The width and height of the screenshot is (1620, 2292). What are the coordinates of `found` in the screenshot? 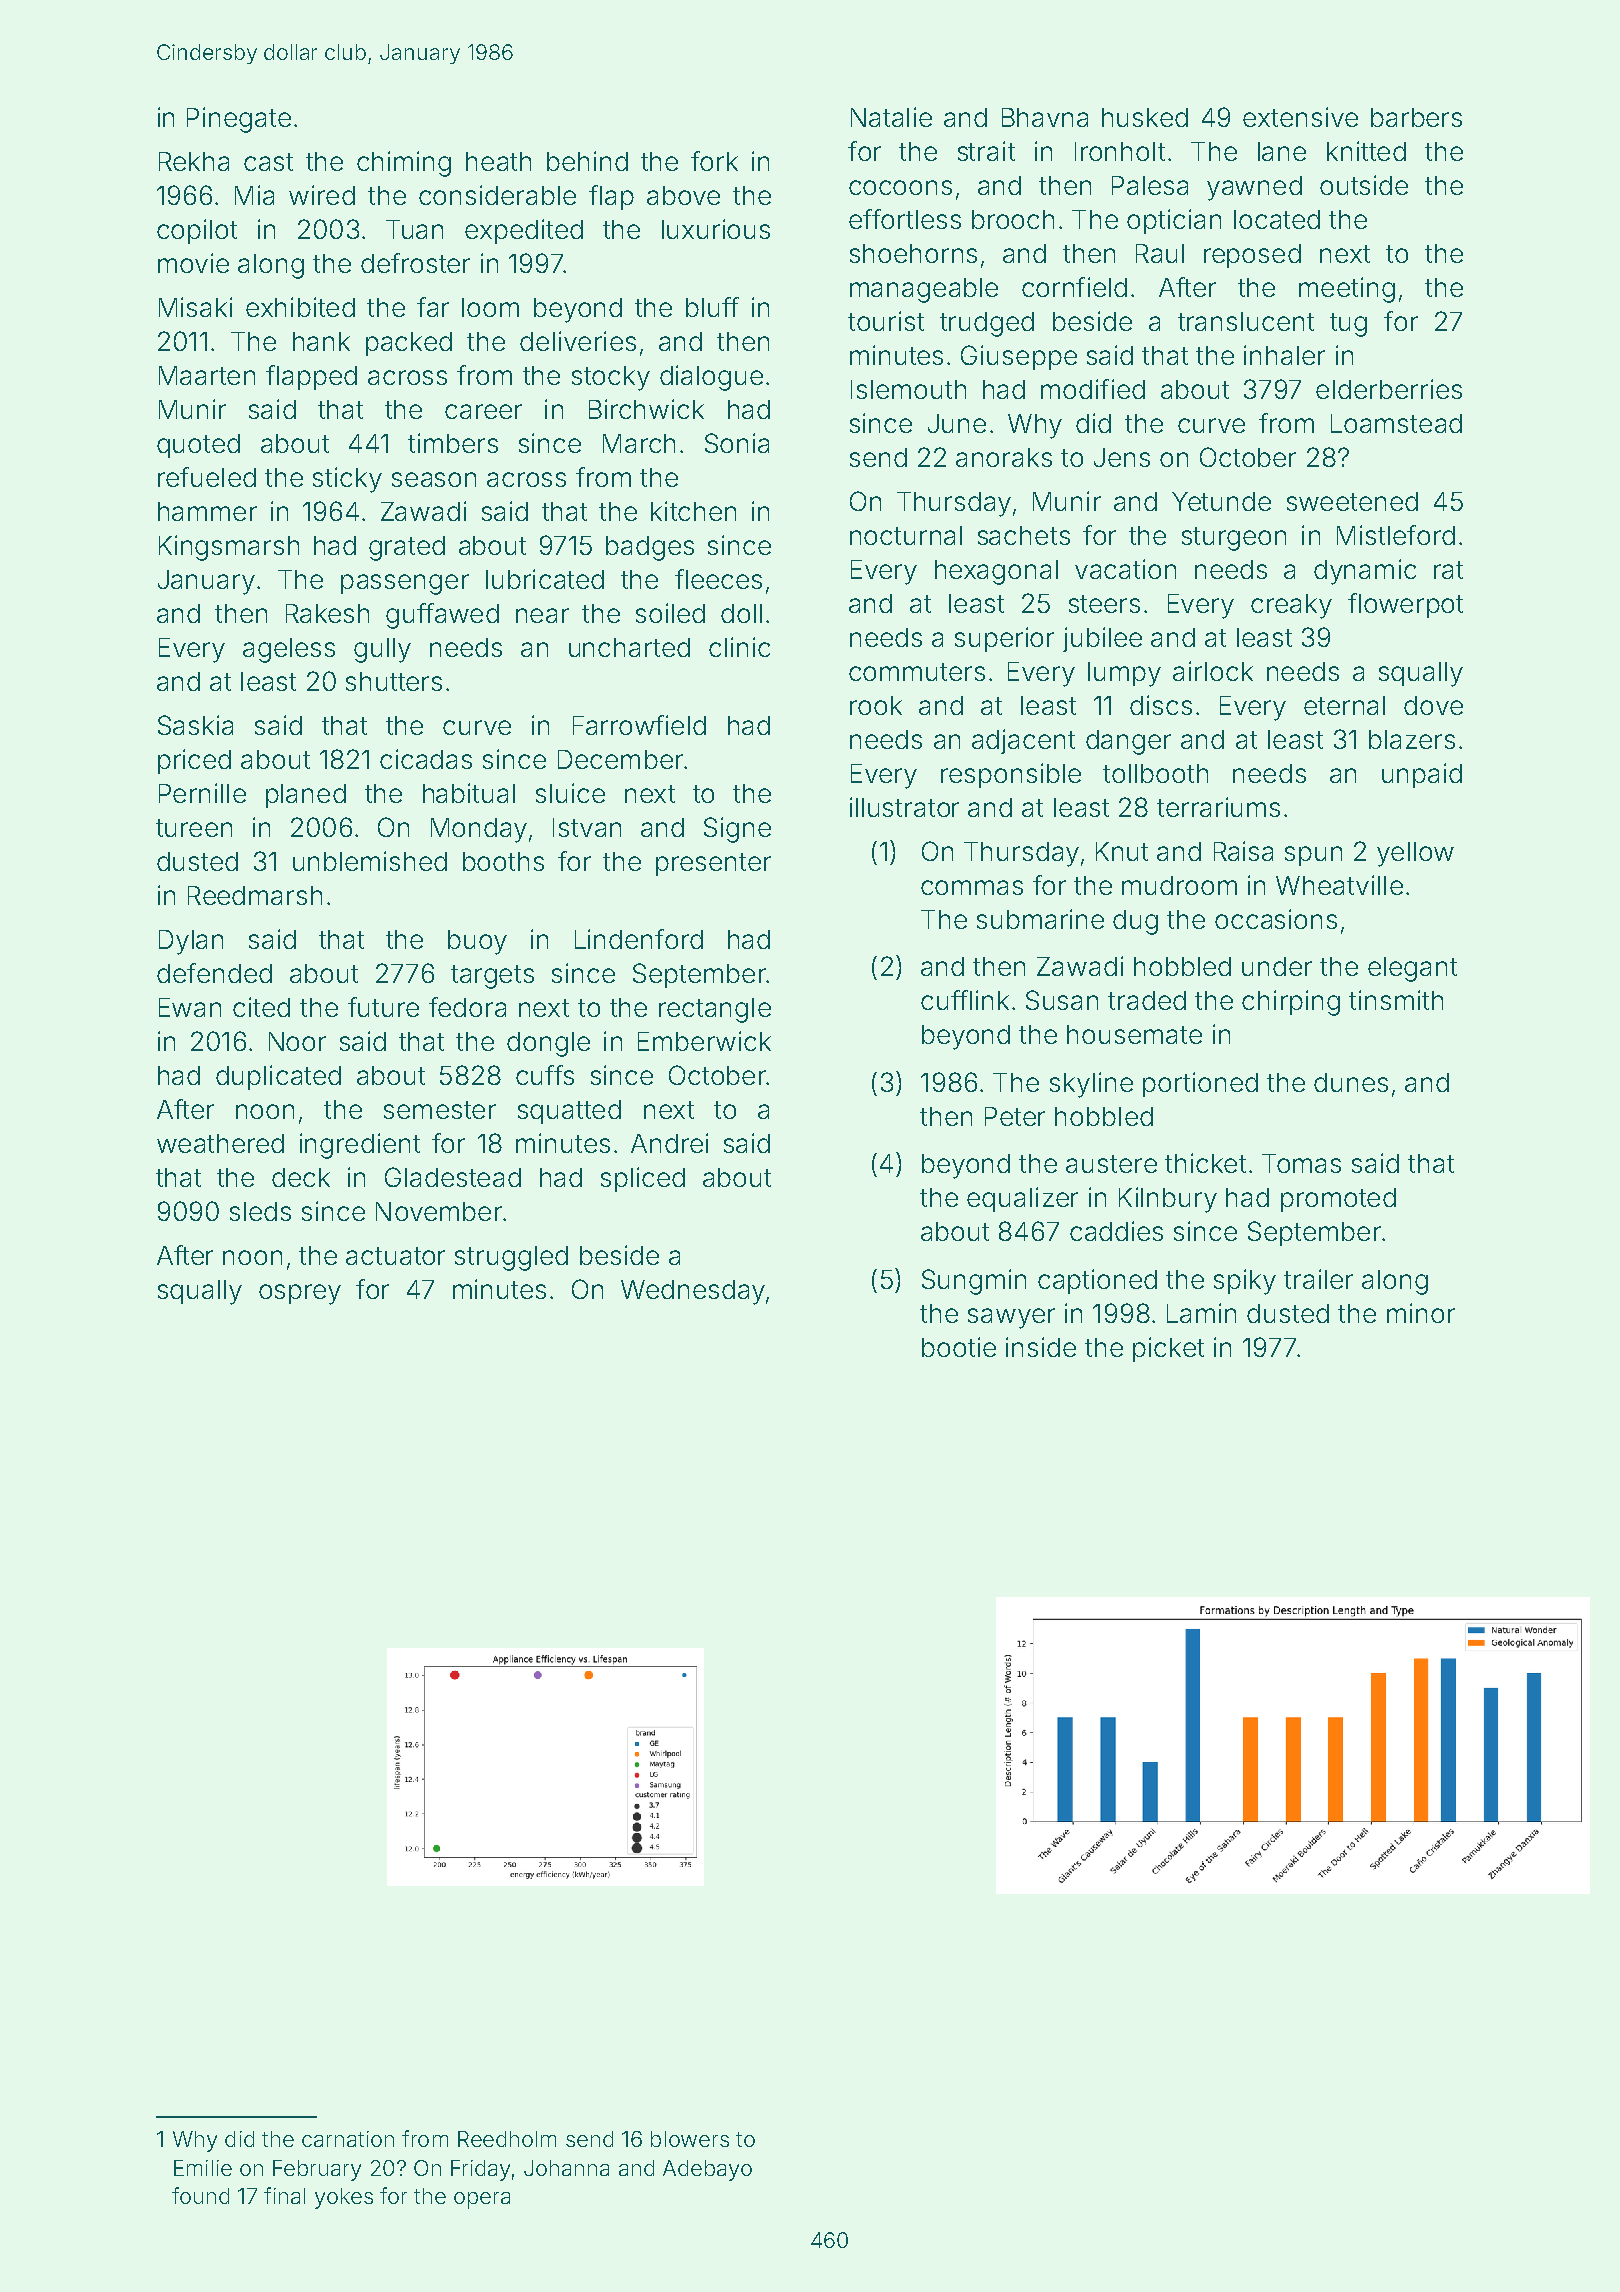 It's located at (200, 2195).
